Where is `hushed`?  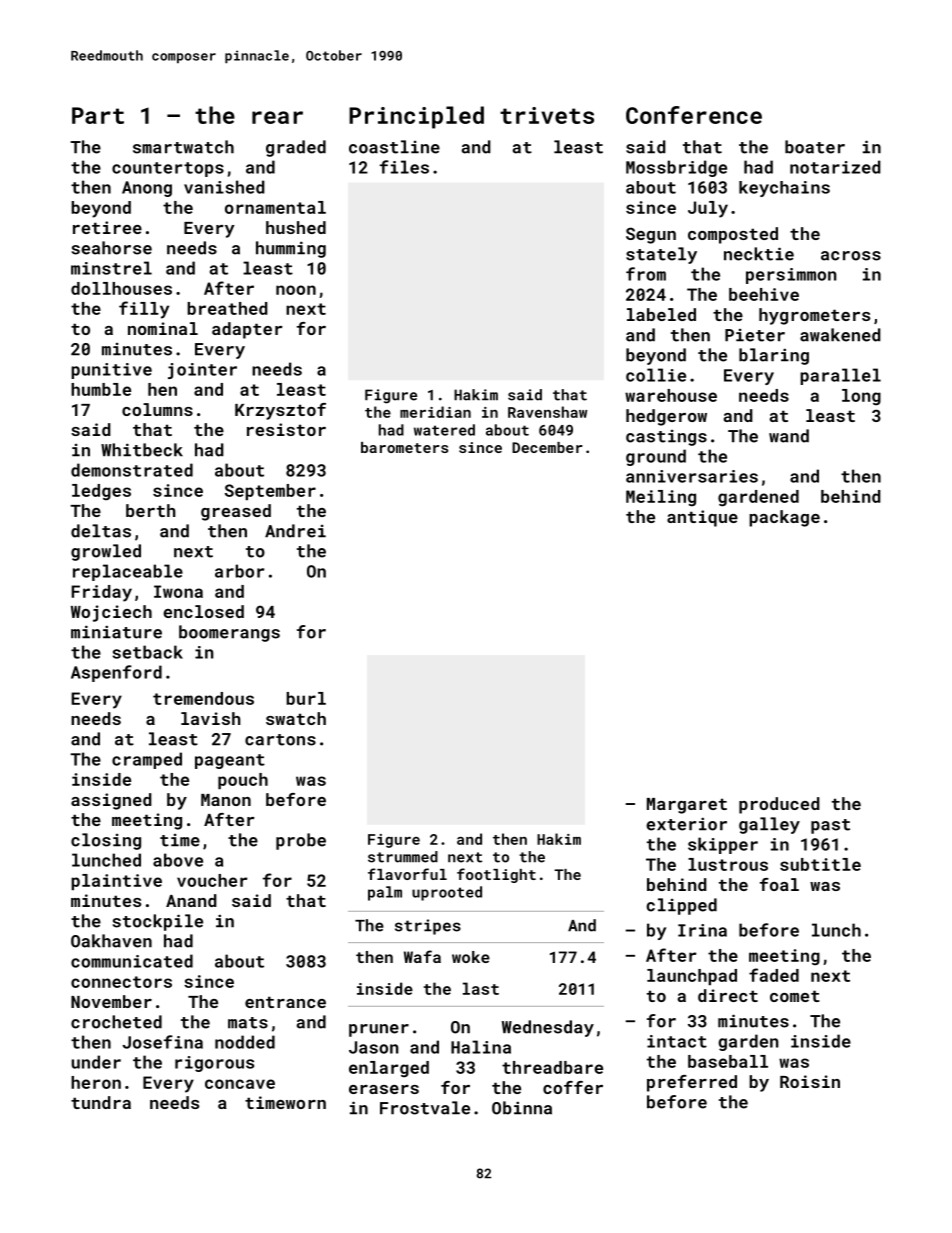
hushed is located at coordinates (296, 227).
